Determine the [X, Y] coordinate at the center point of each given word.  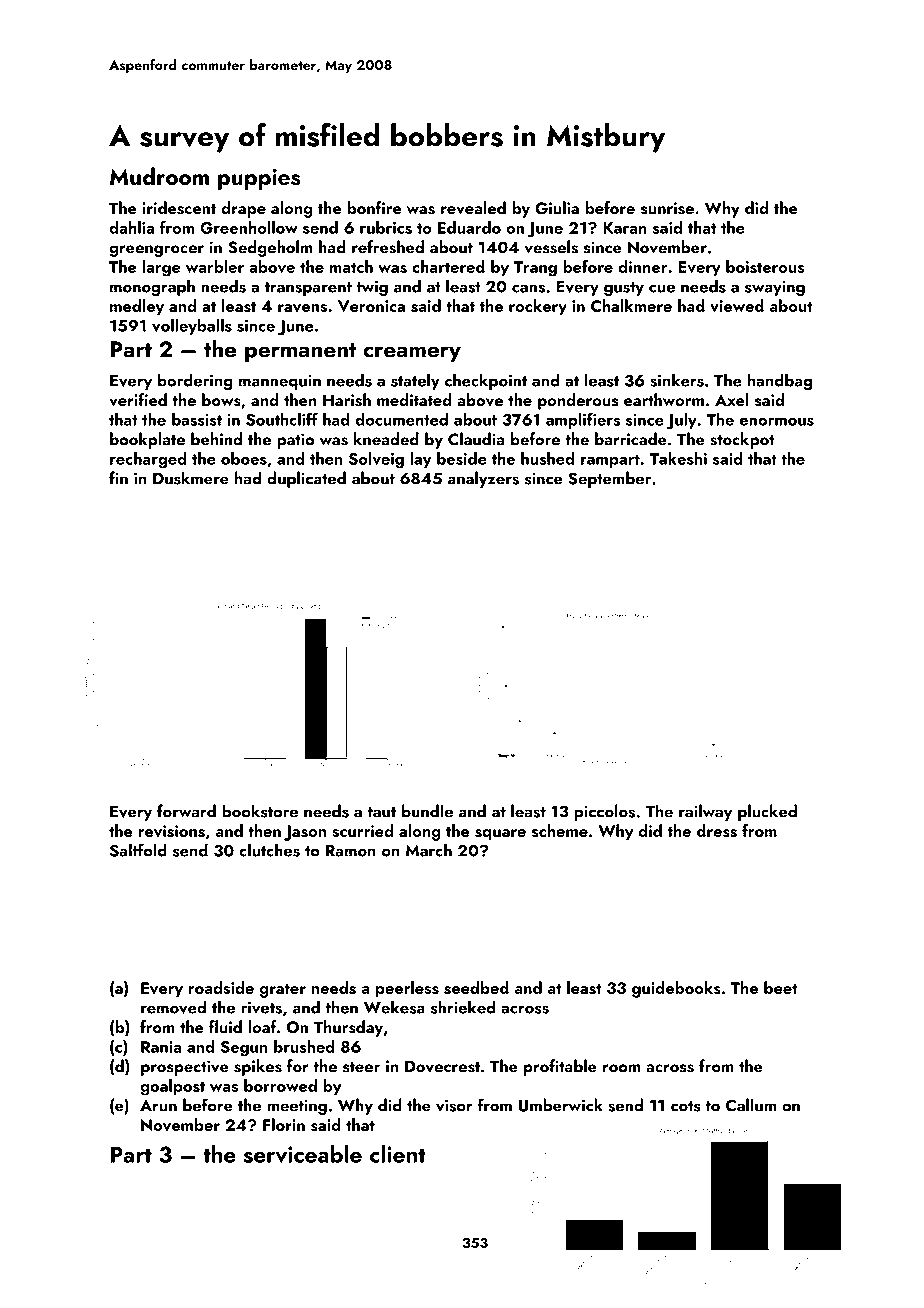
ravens [302, 308]
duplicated [306, 479]
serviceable [302, 1154]
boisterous [765, 266]
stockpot [742, 440]
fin [118, 478]
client [398, 1154]
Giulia [557, 208]
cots [686, 1106]
